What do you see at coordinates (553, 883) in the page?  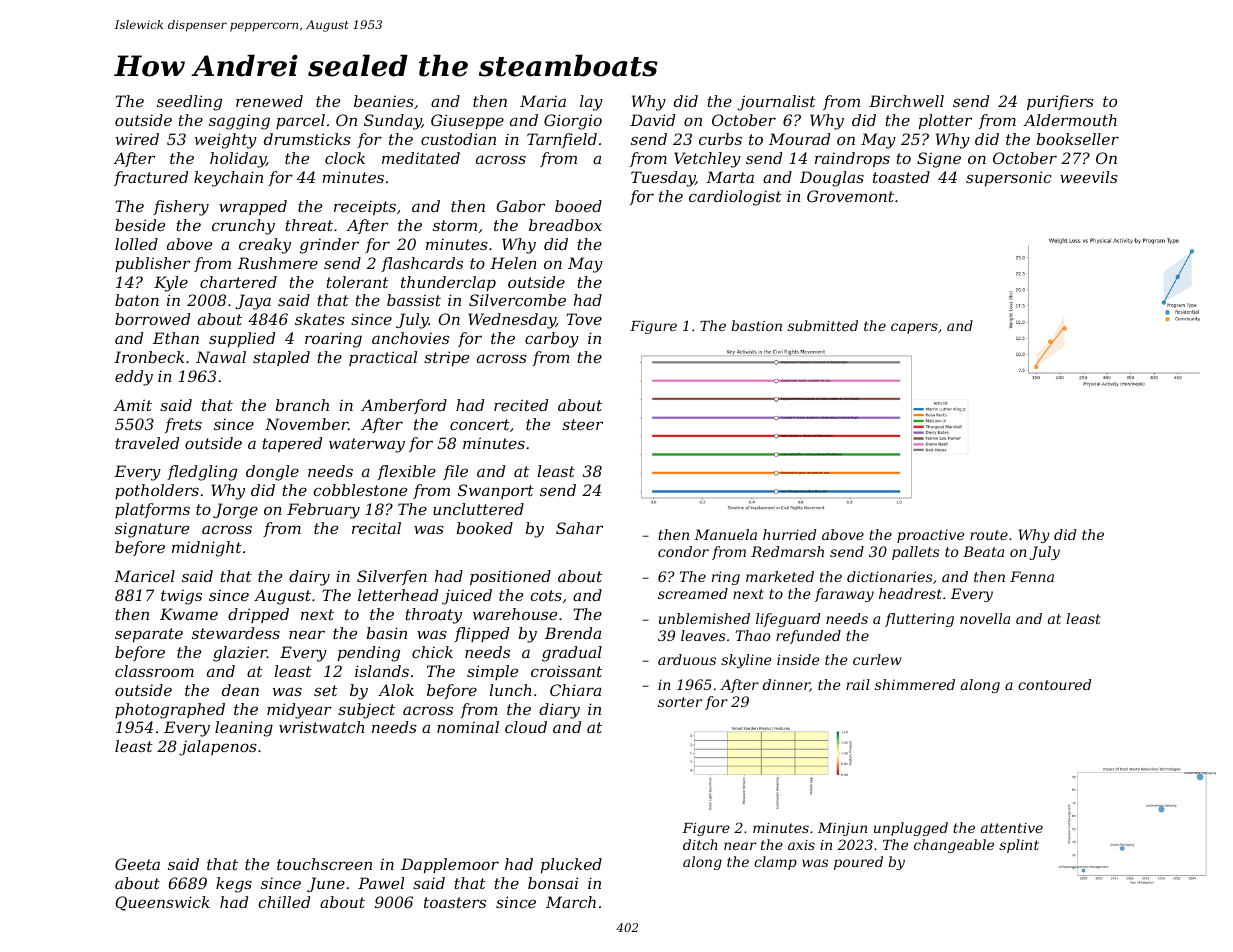 I see `bonsai` at bounding box center [553, 883].
